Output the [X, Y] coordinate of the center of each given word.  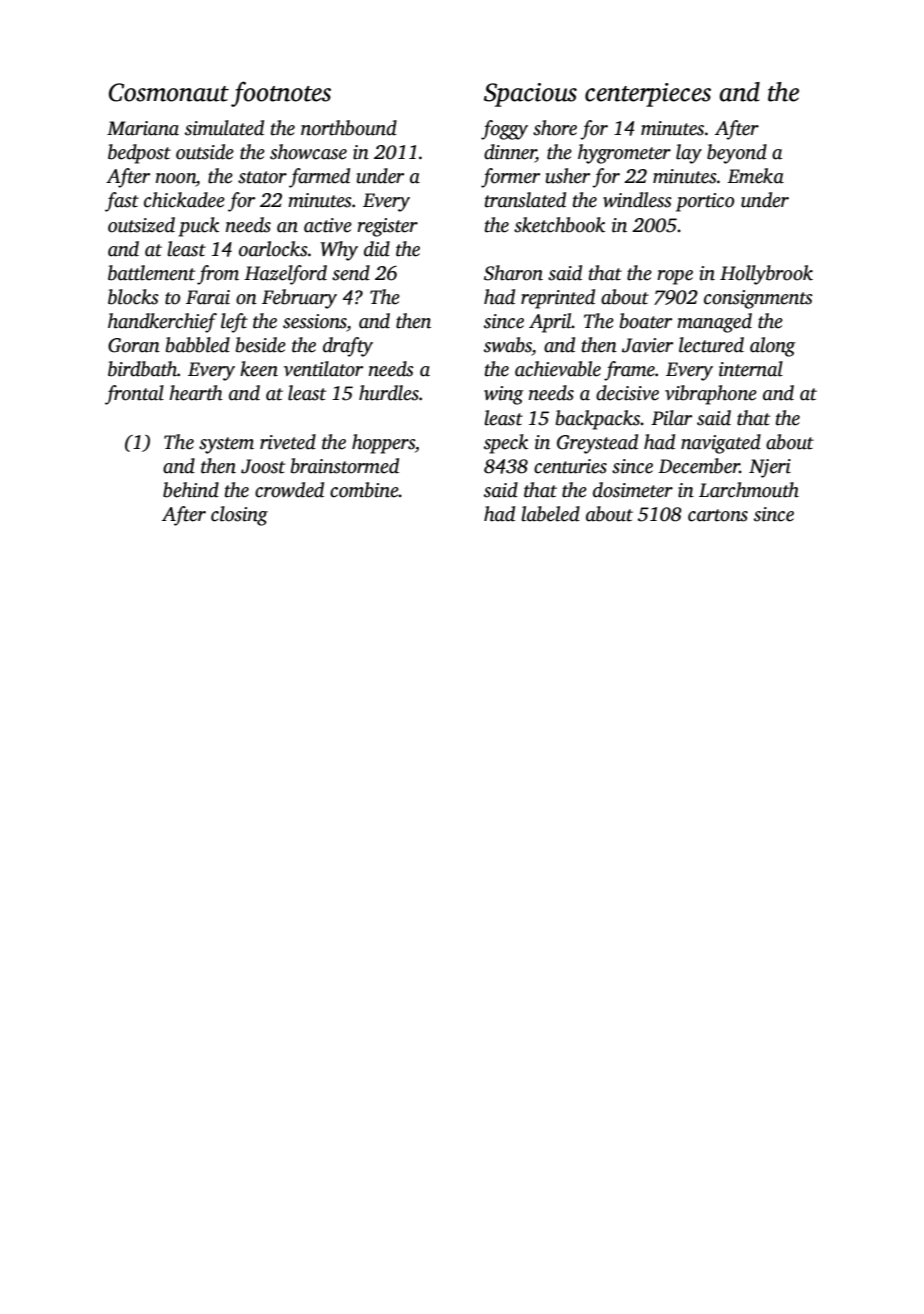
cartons [718, 515]
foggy [504, 130]
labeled [550, 514]
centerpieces [648, 95]
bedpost [139, 154]
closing [239, 516]
